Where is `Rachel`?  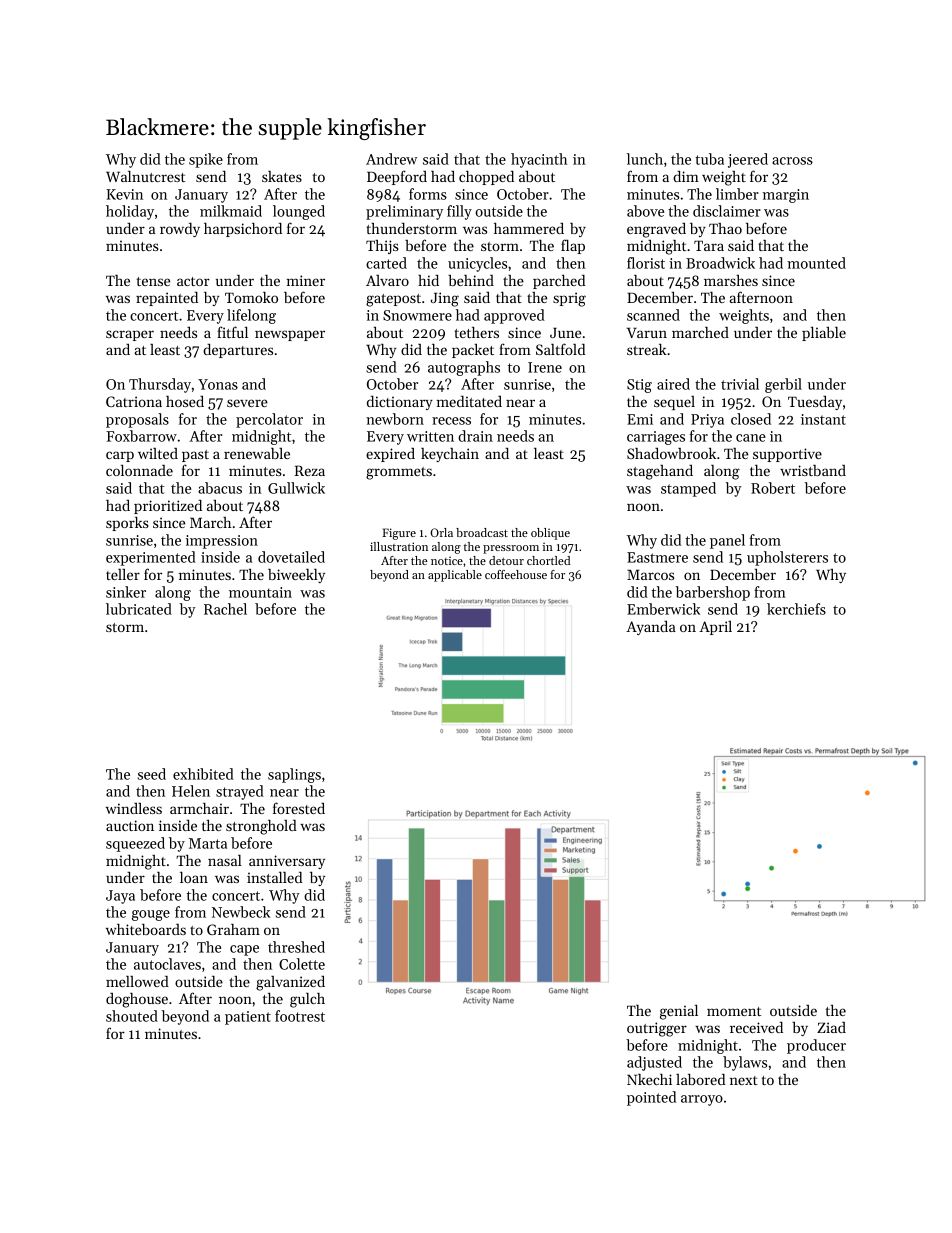
Rachel is located at coordinates (225, 609).
